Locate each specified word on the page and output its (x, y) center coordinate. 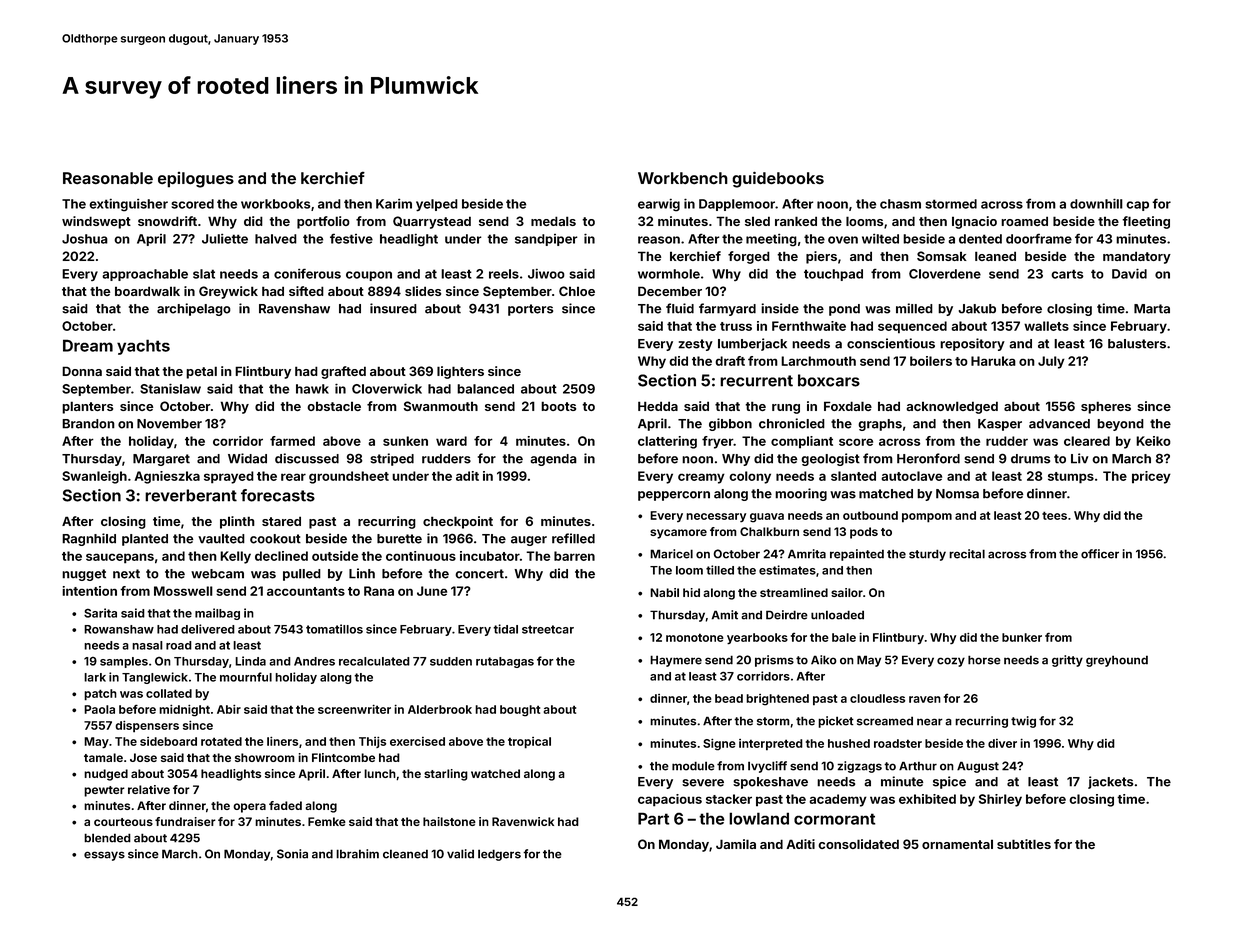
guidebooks (778, 179)
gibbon (730, 424)
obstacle (334, 406)
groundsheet (349, 477)
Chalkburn (769, 531)
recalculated (374, 661)
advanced (1059, 424)
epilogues (196, 180)
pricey (1151, 477)
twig (1023, 722)
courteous (123, 822)
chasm (900, 204)
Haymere (676, 661)
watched (495, 773)
